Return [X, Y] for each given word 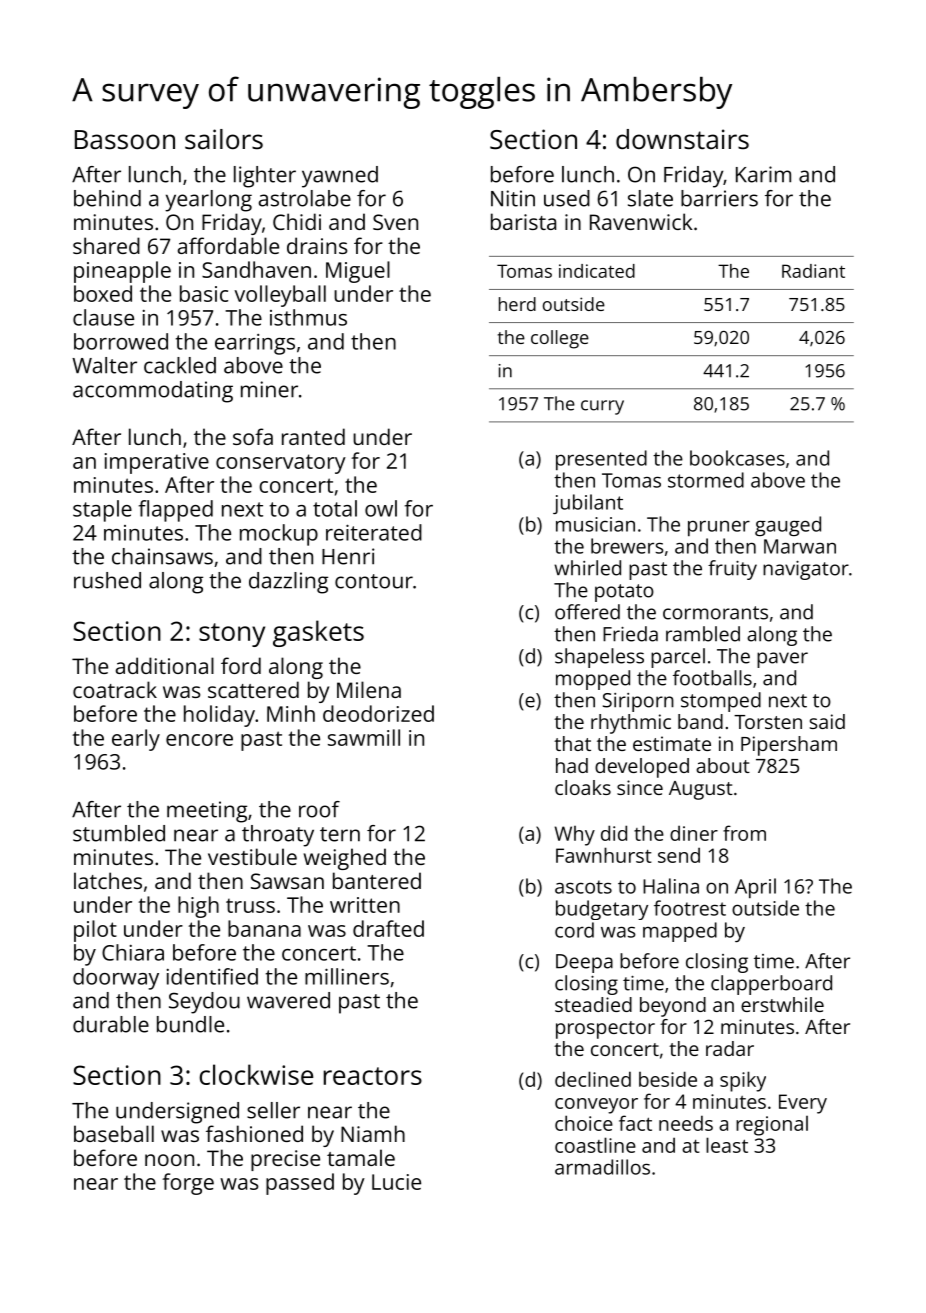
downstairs [682, 139]
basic [204, 293]
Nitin [513, 198]
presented [601, 460]
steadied [593, 1004]
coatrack [115, 689]
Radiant [813, 271]
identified [212, 976]
